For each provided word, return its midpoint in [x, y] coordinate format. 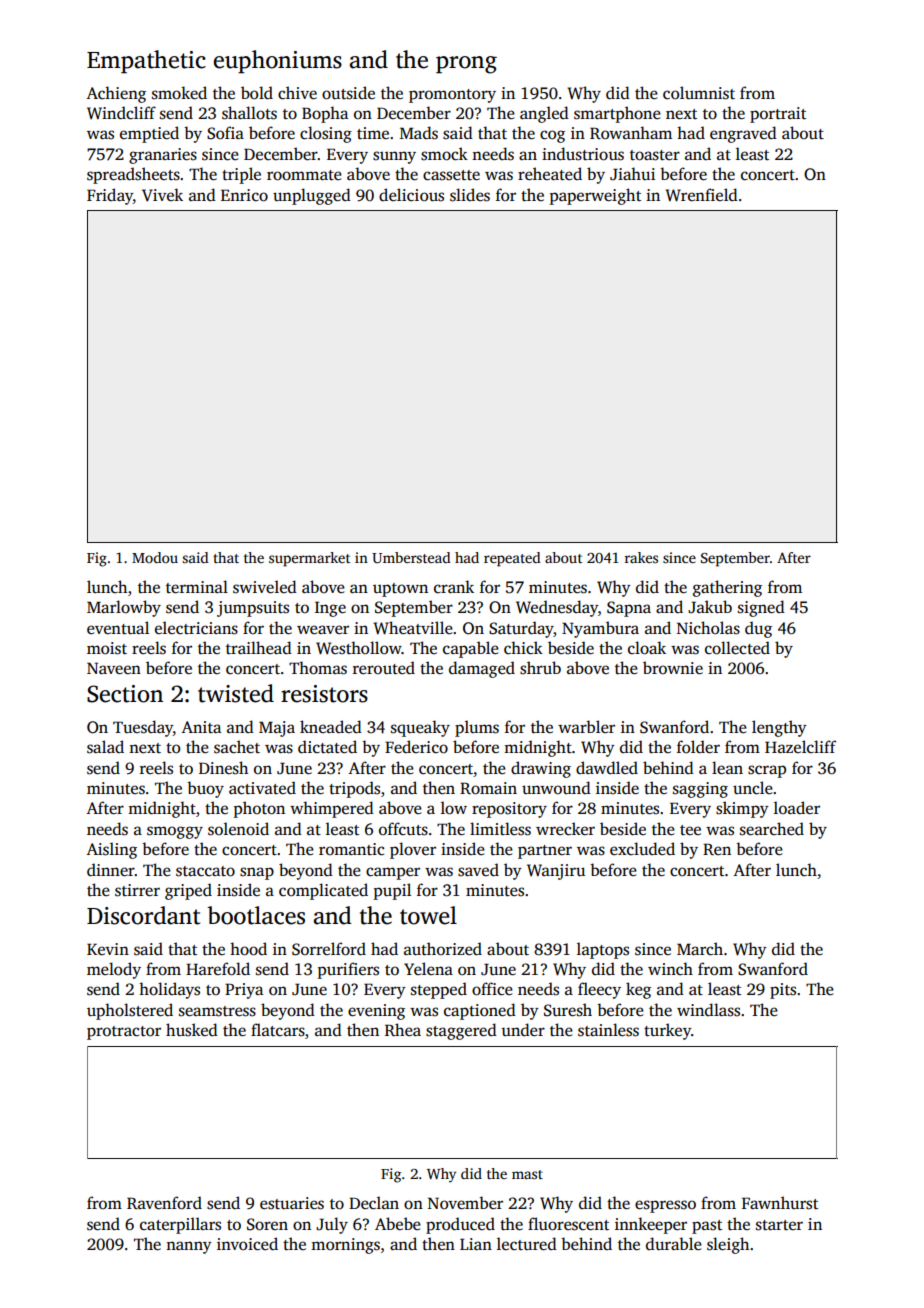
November [465, 1203]
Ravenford [164, 1203]
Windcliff [121, 113]
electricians [196, 628]
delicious [411, 195]
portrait [778, 115]
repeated [512, 559]
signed [761, 608]
